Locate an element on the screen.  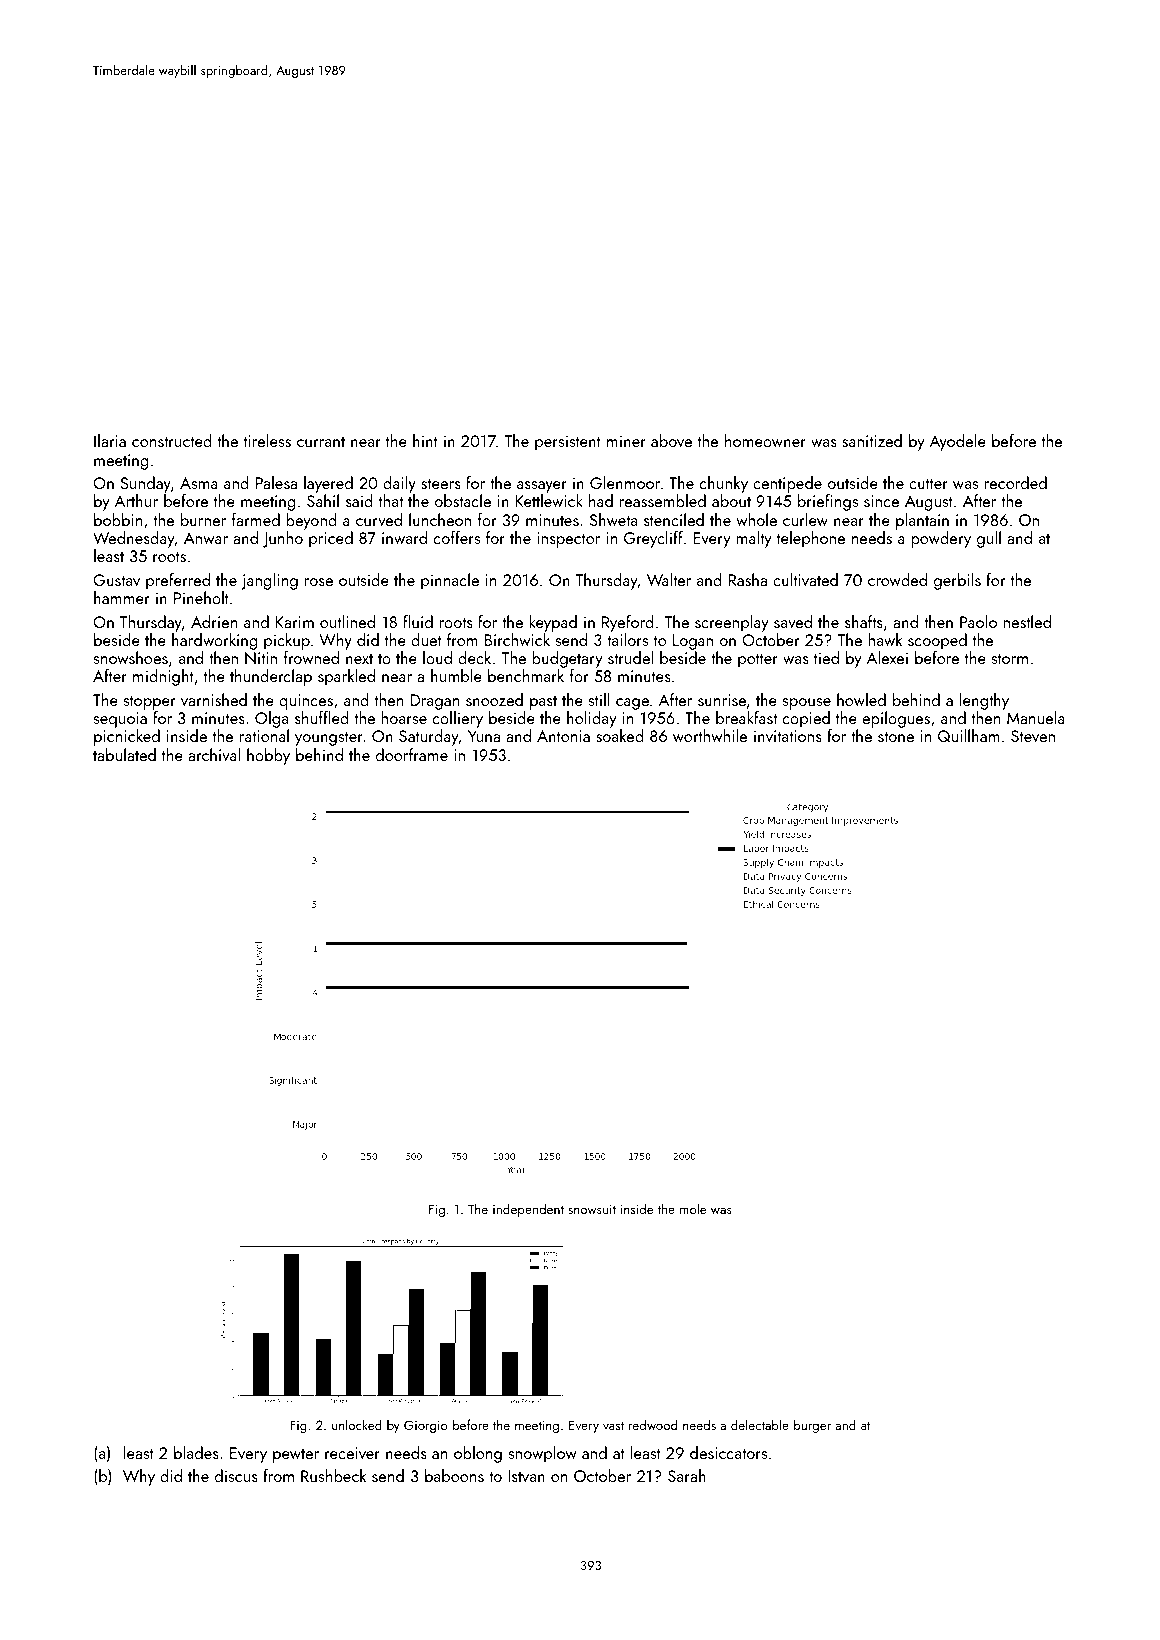
unlocked is located at coordinates (357, 1424).
